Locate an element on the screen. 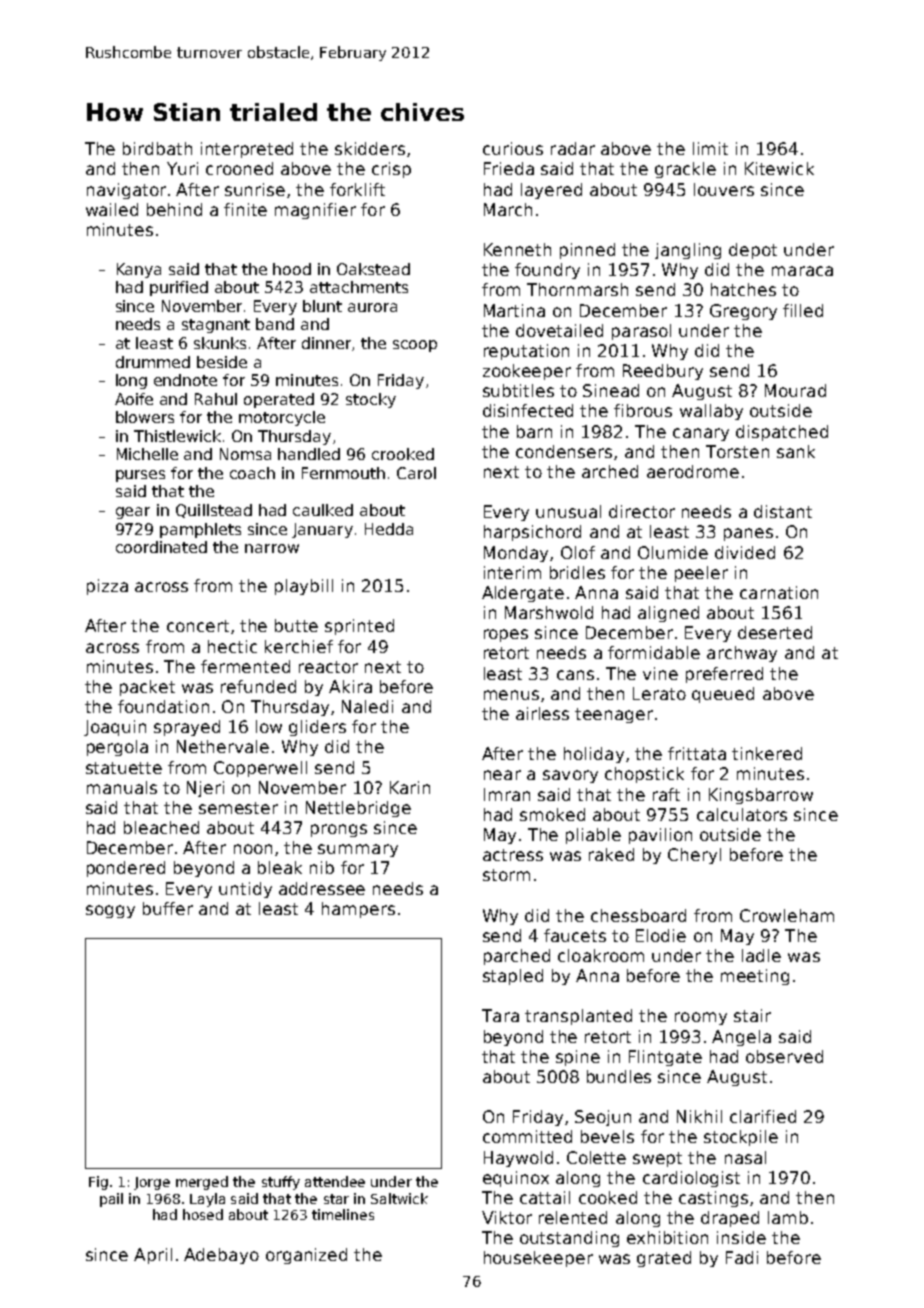  queued is located at coordinates (723, 695).
